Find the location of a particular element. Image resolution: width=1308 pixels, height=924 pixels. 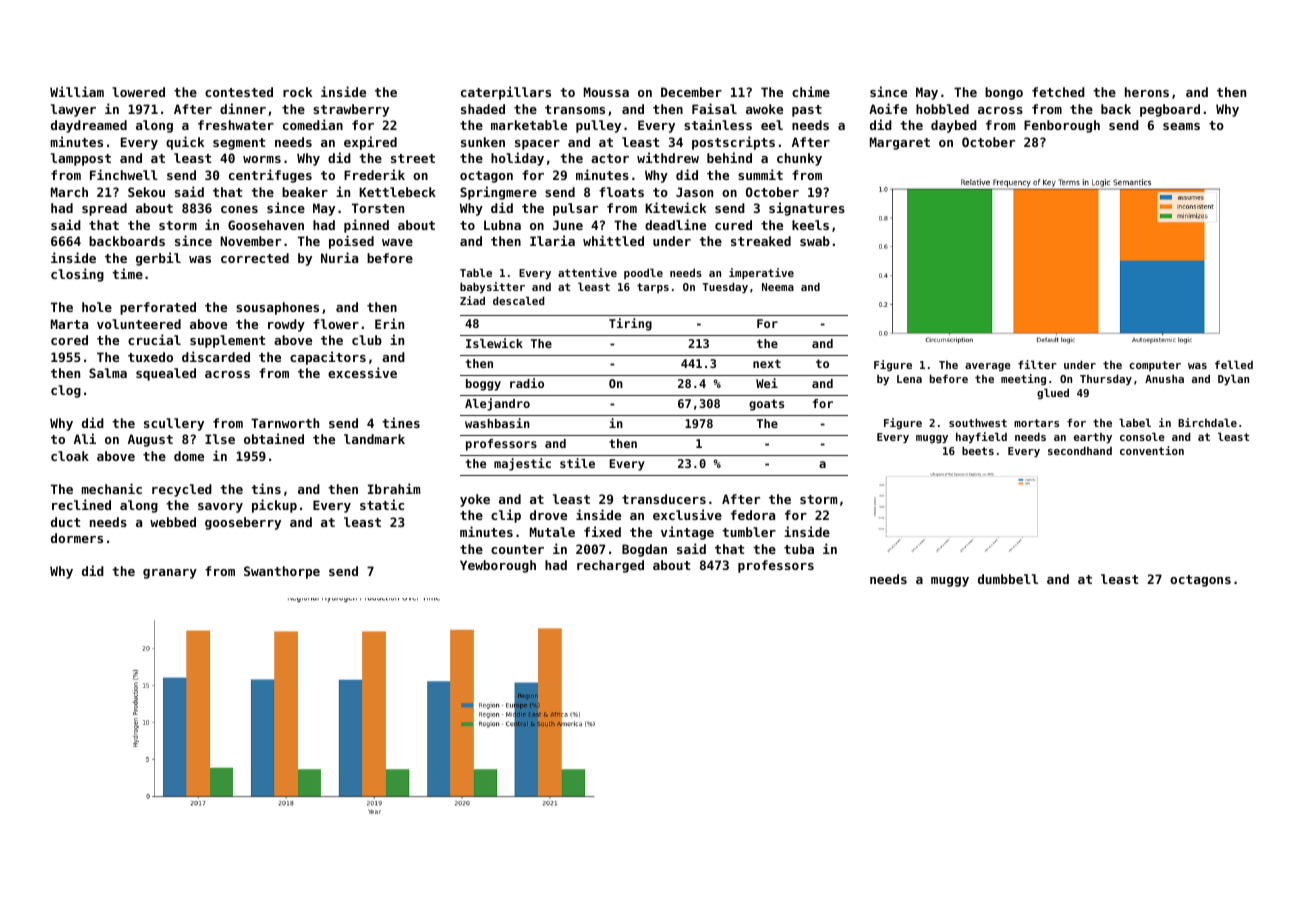

daybed is located at coordinates (954, 126).
